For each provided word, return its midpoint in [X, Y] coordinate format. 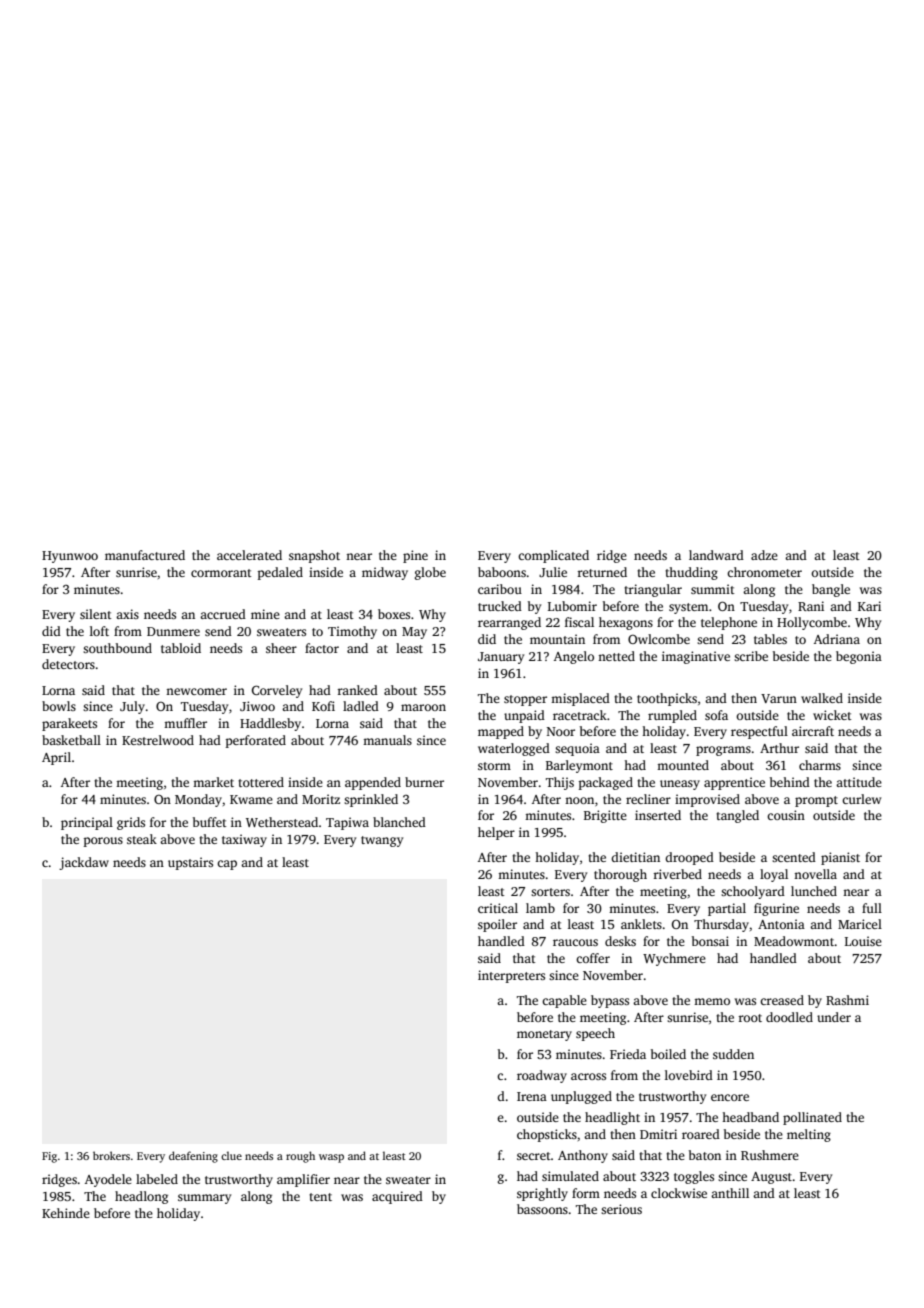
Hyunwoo [70, 557]
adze [764, 555]
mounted [683, 765]
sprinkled [371, 800]
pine [415, 556]
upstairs [190, 863]
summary [204, 1199]
